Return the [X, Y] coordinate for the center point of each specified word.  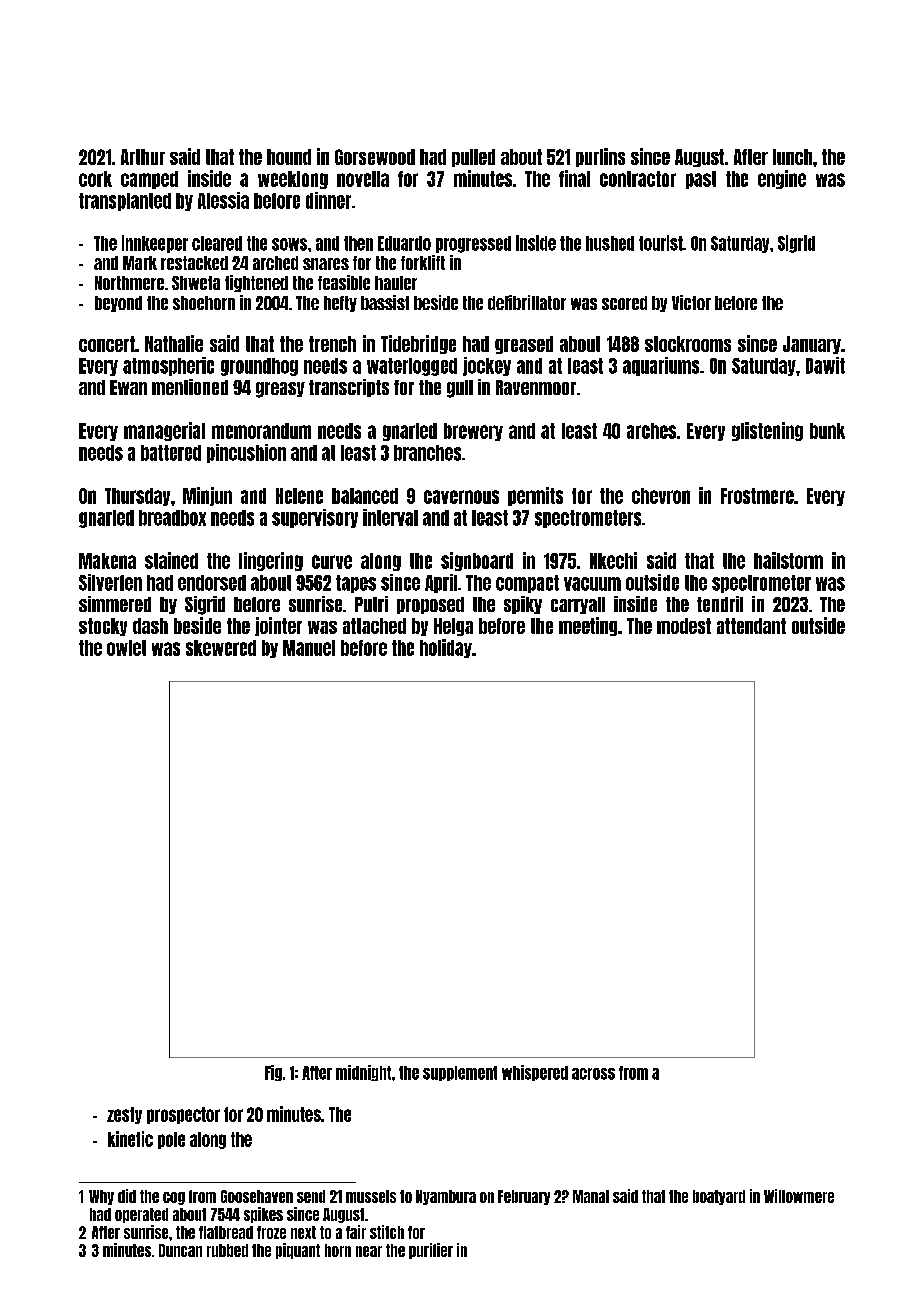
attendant [751, 626]
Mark [140, 263]
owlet [126, 648]
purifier [431, 1251]
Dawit [825, 365]
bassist [385, 302]
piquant [298, 1251]
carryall [578, 605]
